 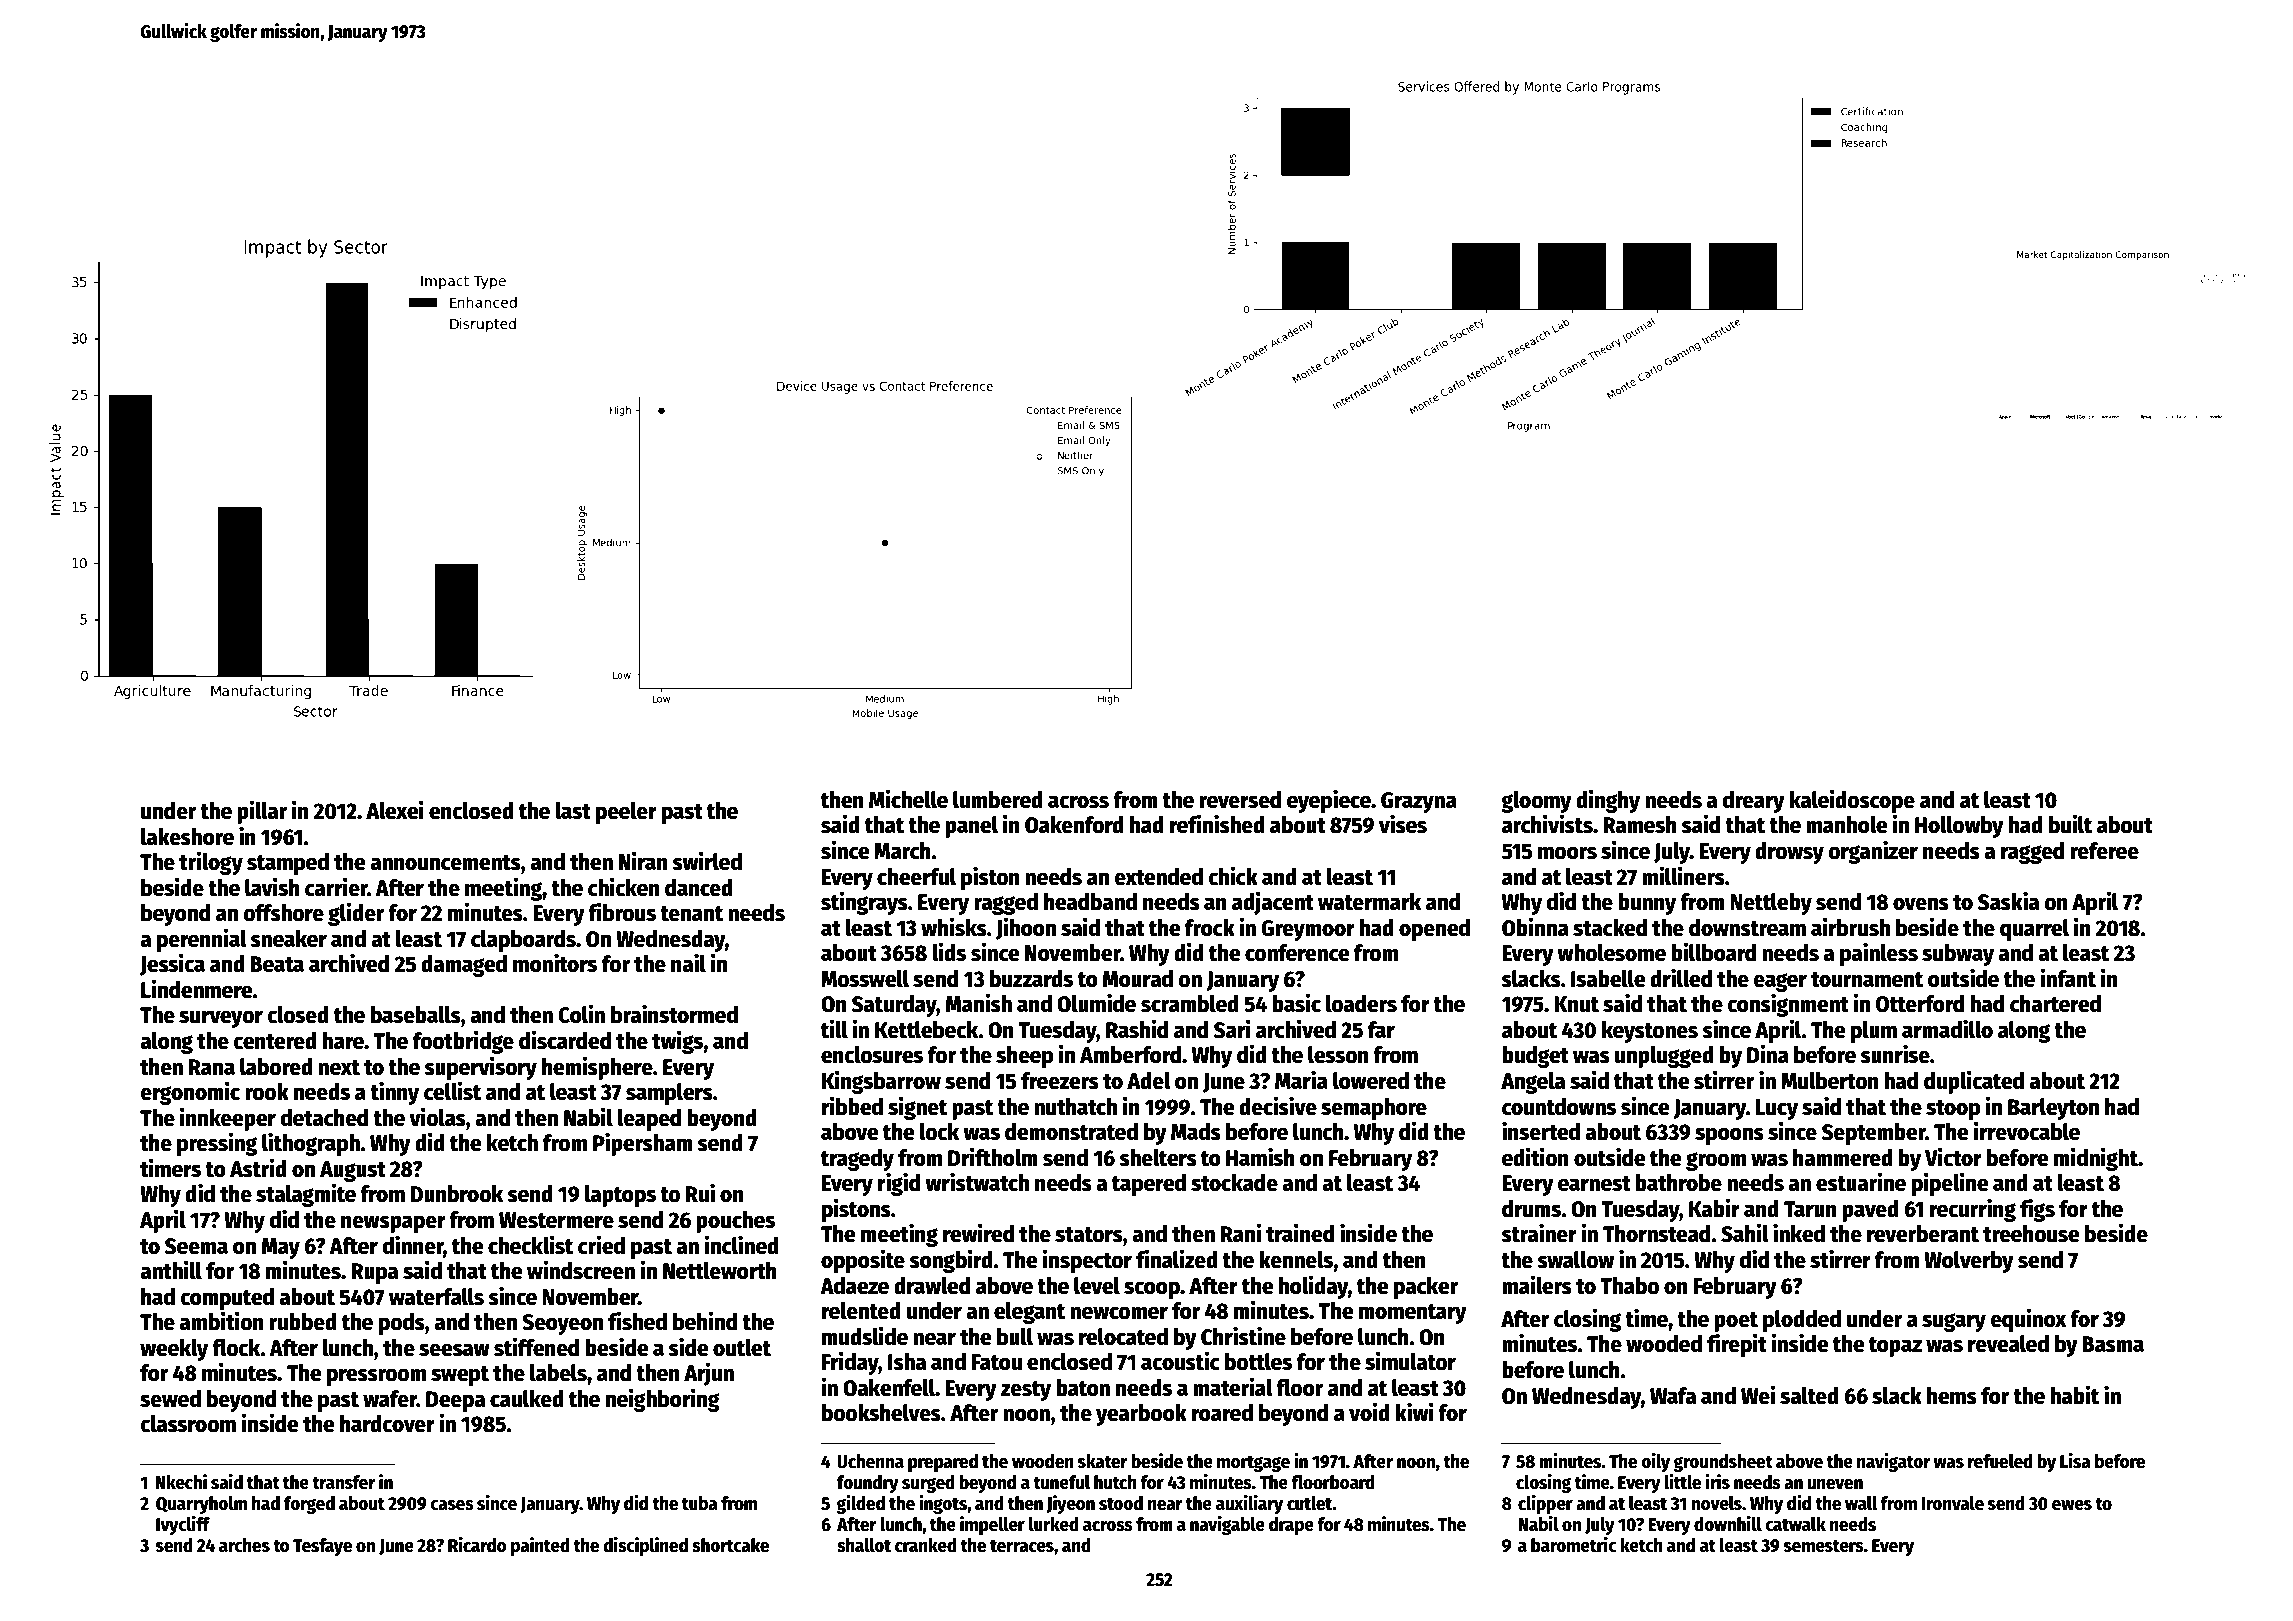 What do you see at coordinates (2000, 1461) in the screenshot?
I see `refueled` at bounding box center [2000, 1461].
